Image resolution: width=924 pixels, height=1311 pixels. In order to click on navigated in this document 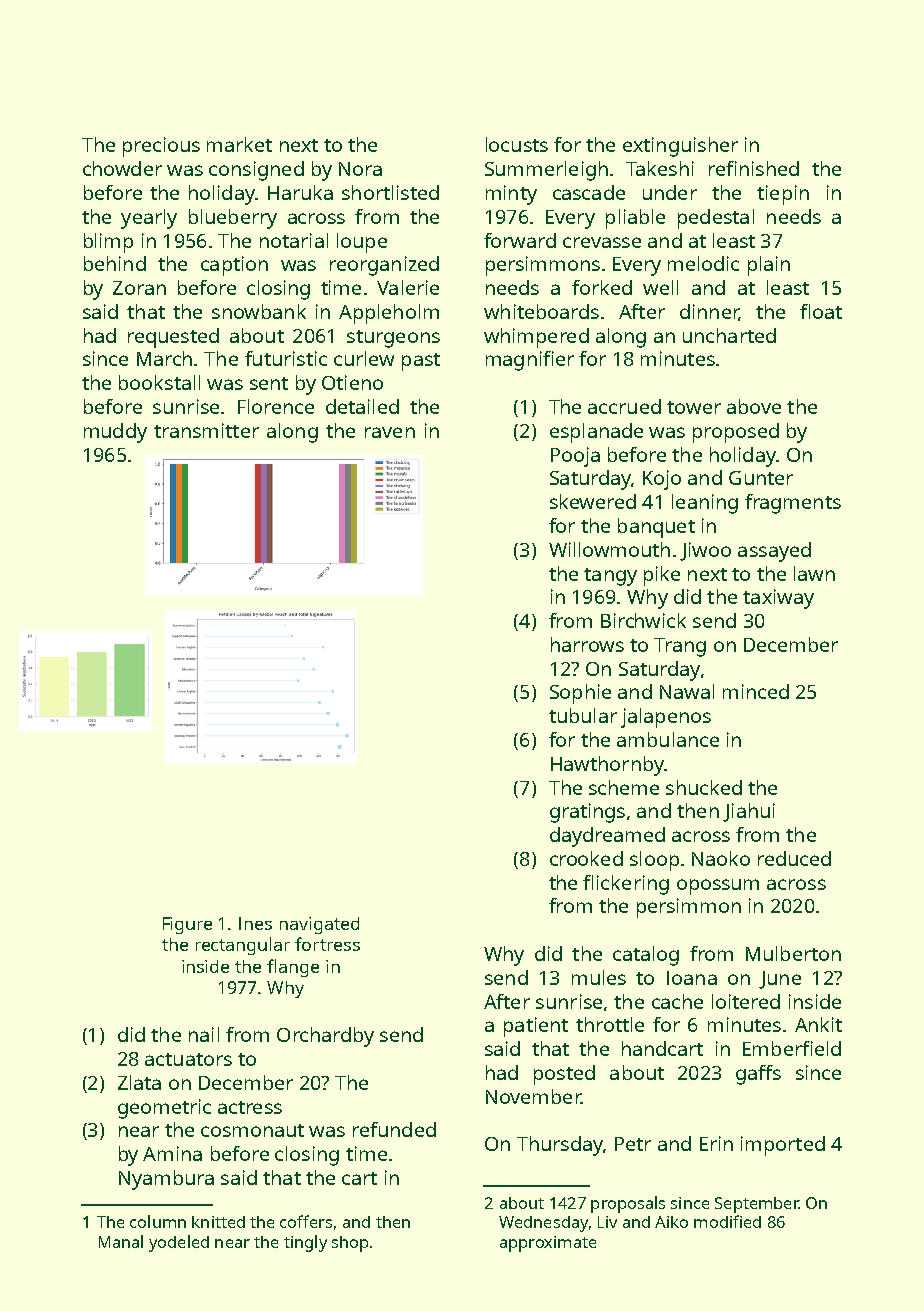, I will do `click(319, 925)`.
